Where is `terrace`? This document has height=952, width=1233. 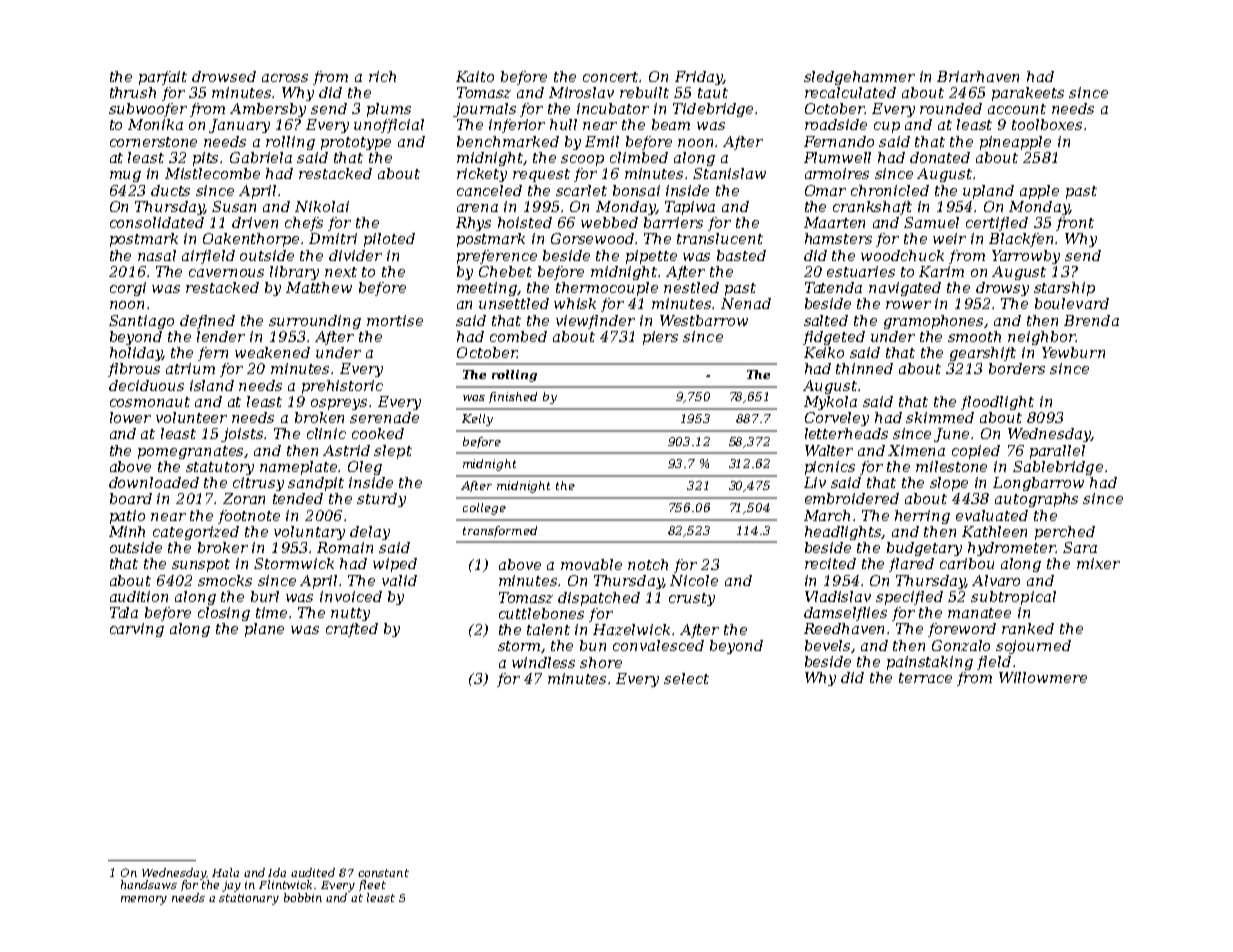 terrace is located at coordinates (925, 678).
